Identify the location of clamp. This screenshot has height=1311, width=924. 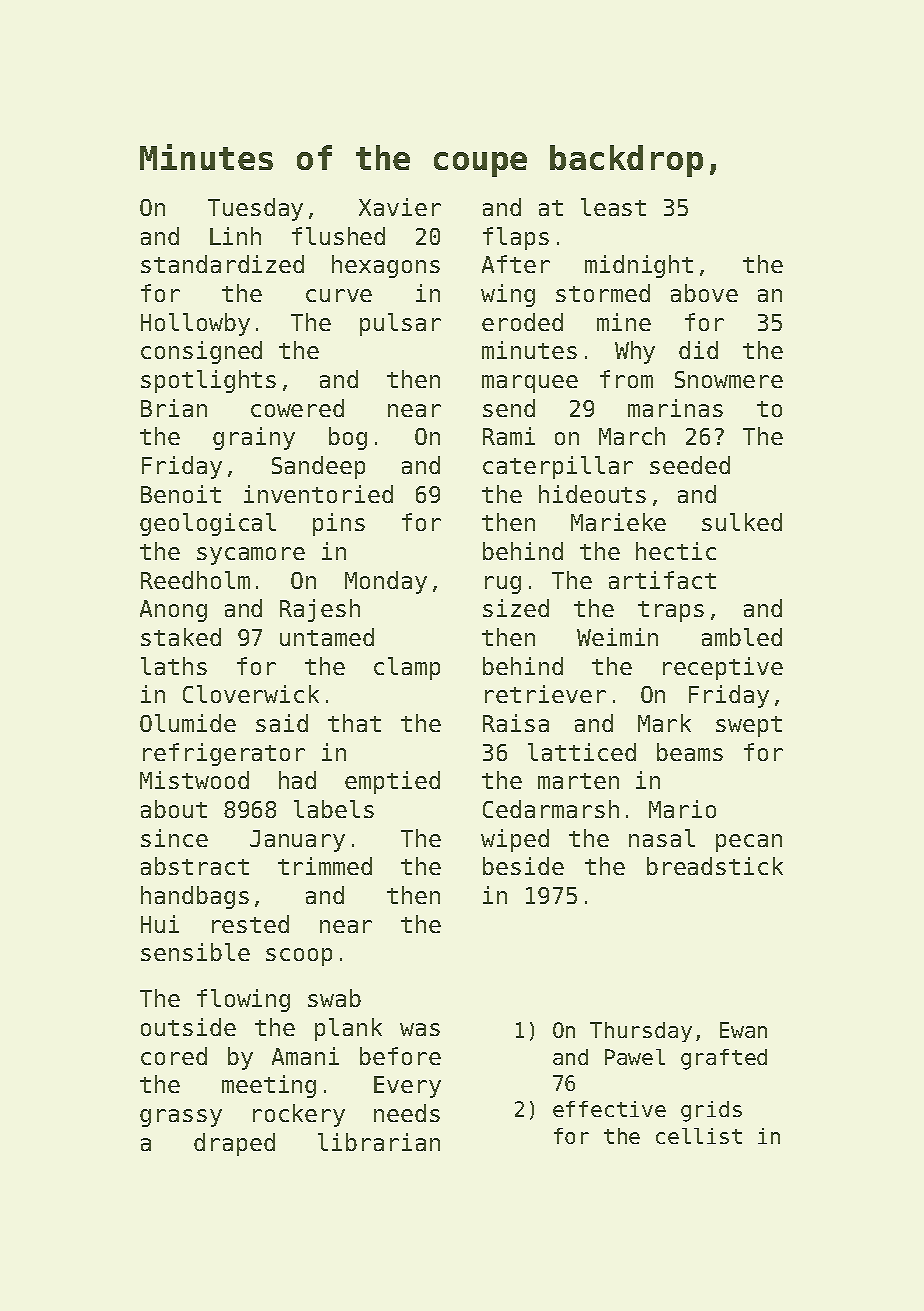
(407, 668).
